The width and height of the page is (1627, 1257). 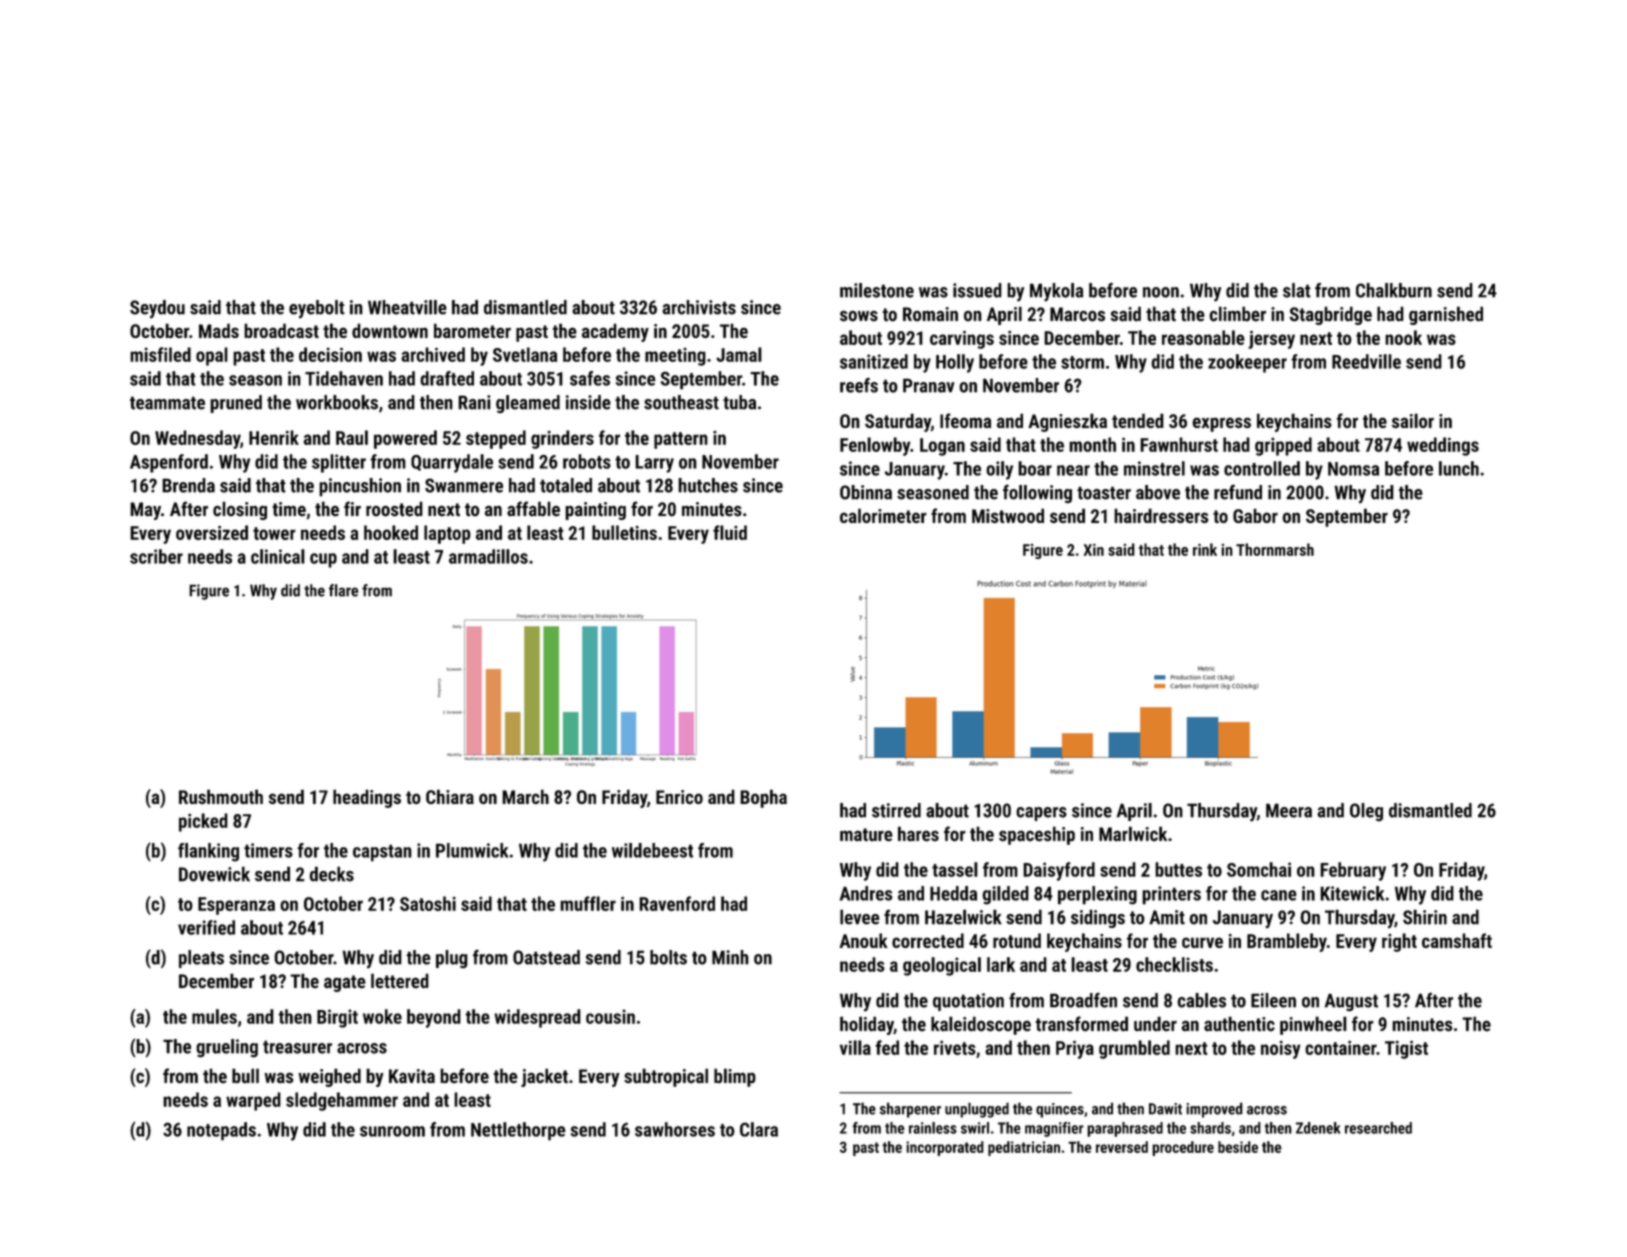 What do you see at coordinates (1203, 337) in the page?
I see `reasonable` at bounding box center [1203, 337].
